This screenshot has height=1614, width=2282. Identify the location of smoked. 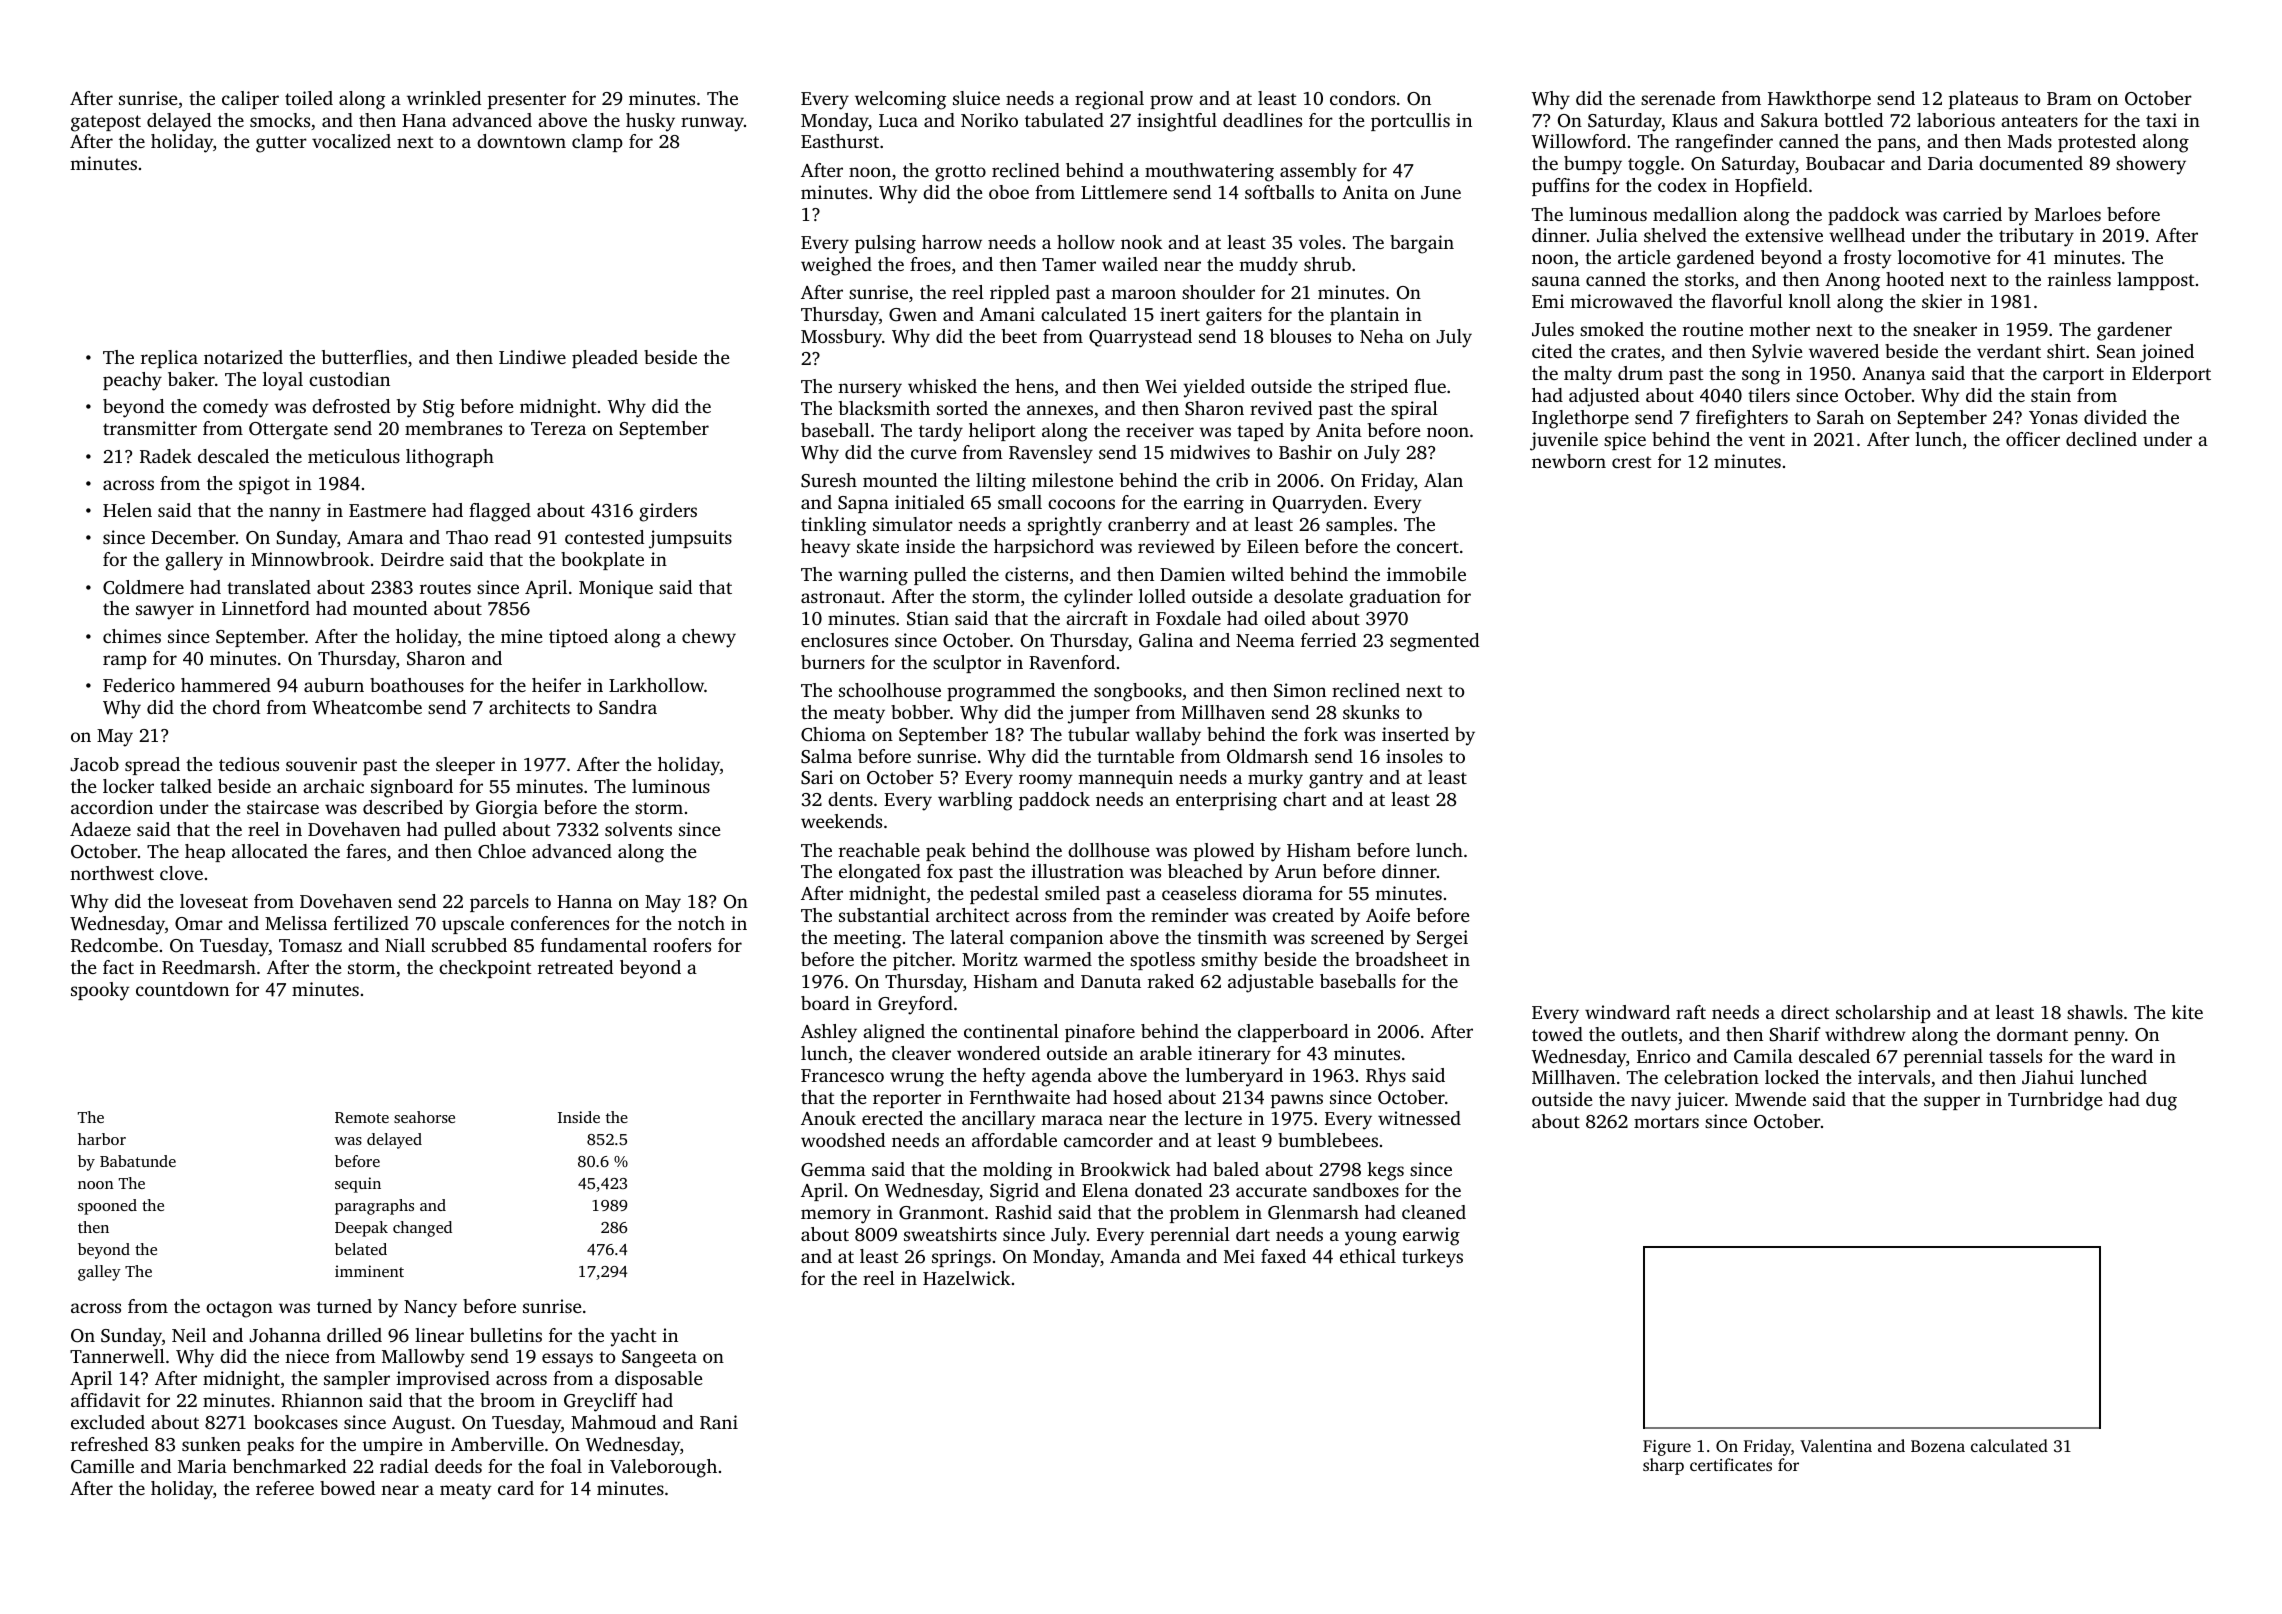
(1612, 329).
